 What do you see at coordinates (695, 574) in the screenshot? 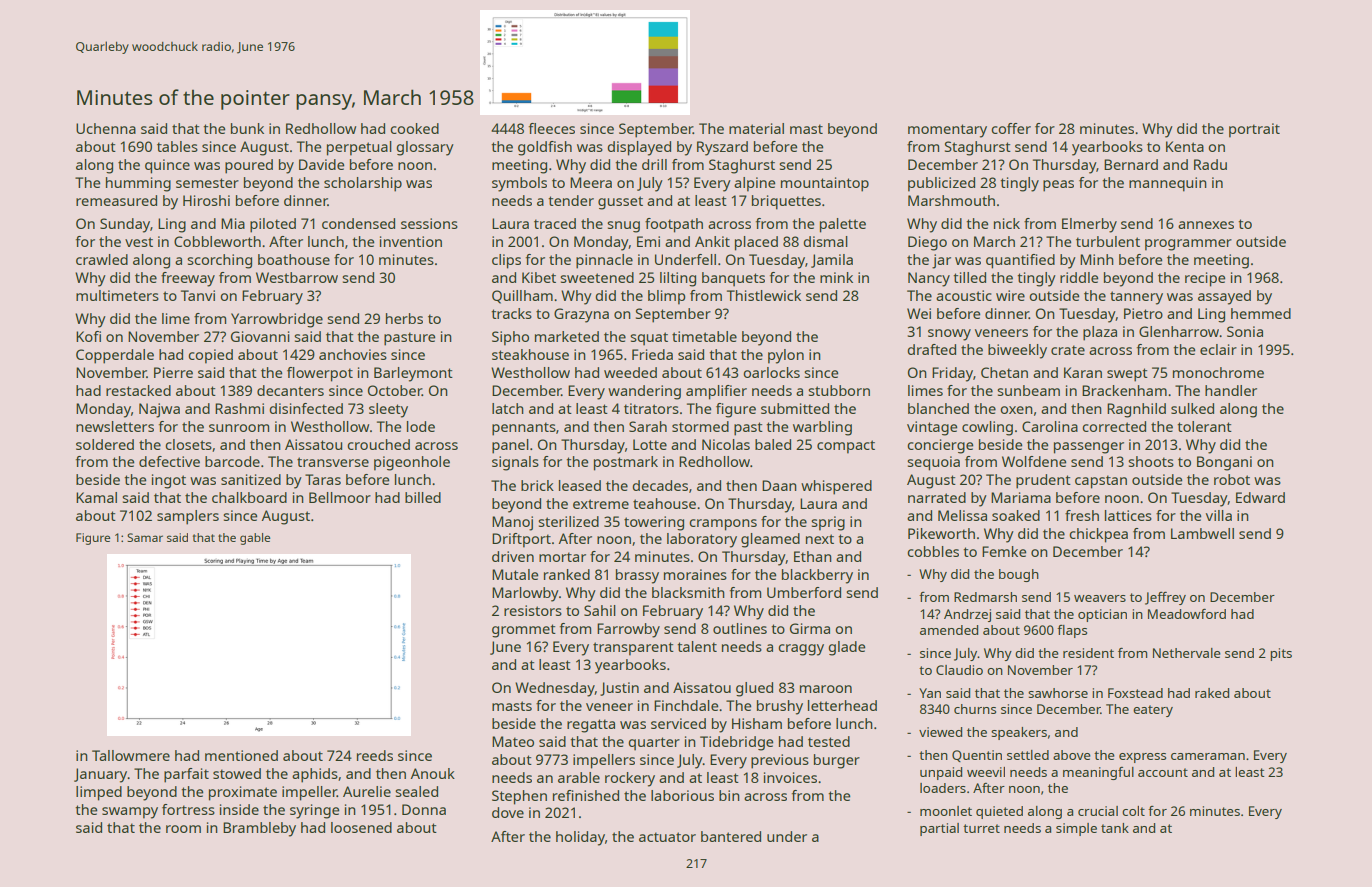
I see `moraines` at bounding box center [695, 574].
